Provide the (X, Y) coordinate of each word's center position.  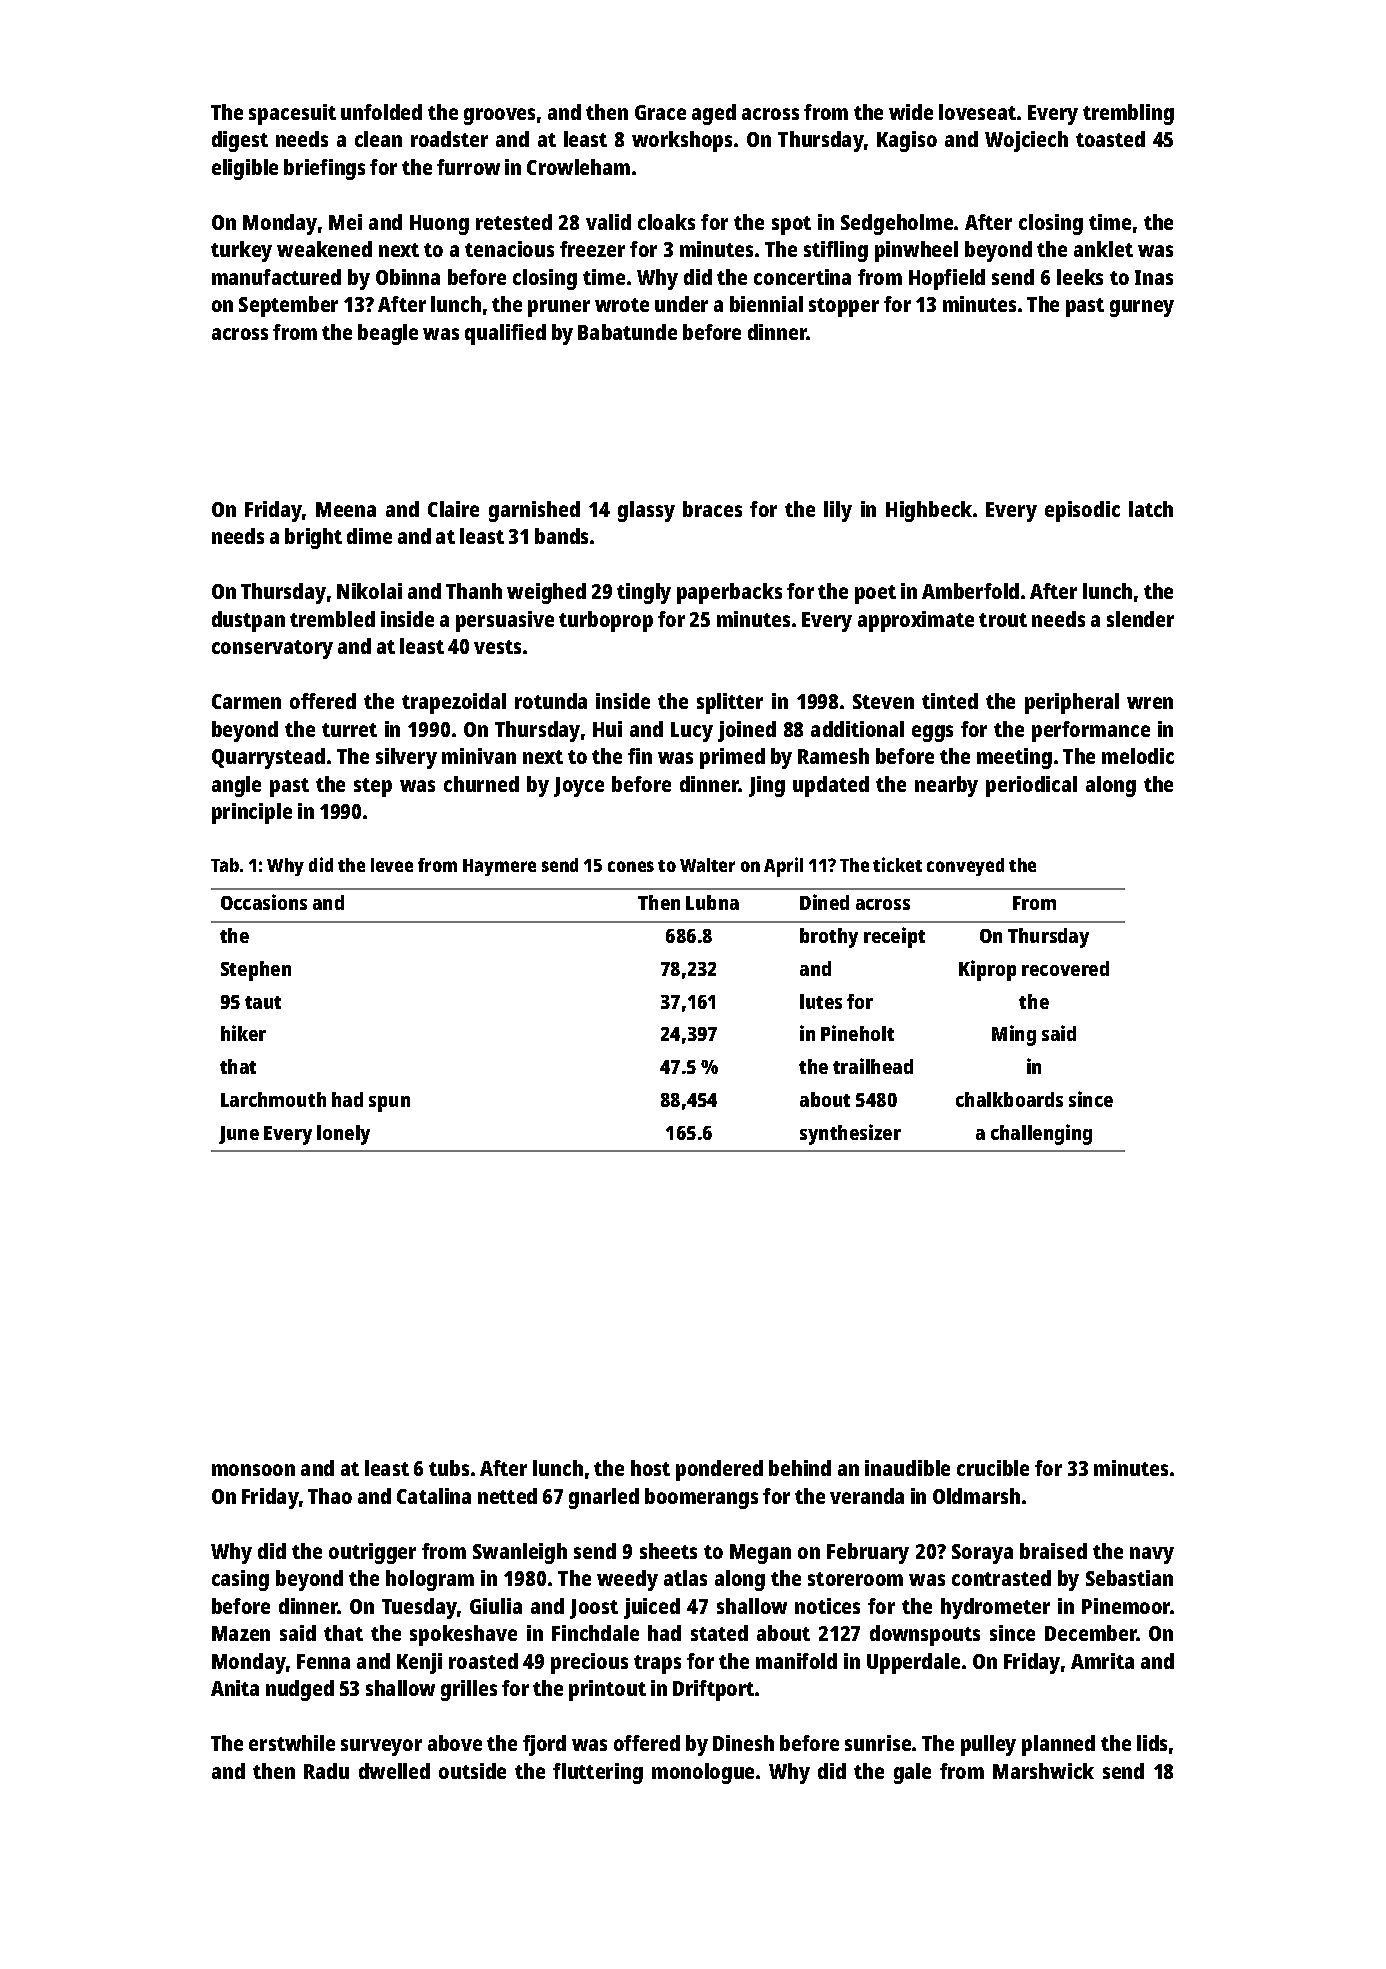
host (650, 1468)
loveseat (977, 112)
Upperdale (913, 1663)
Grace (660, 112)
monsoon (253, 1470)
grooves (499, 116)
